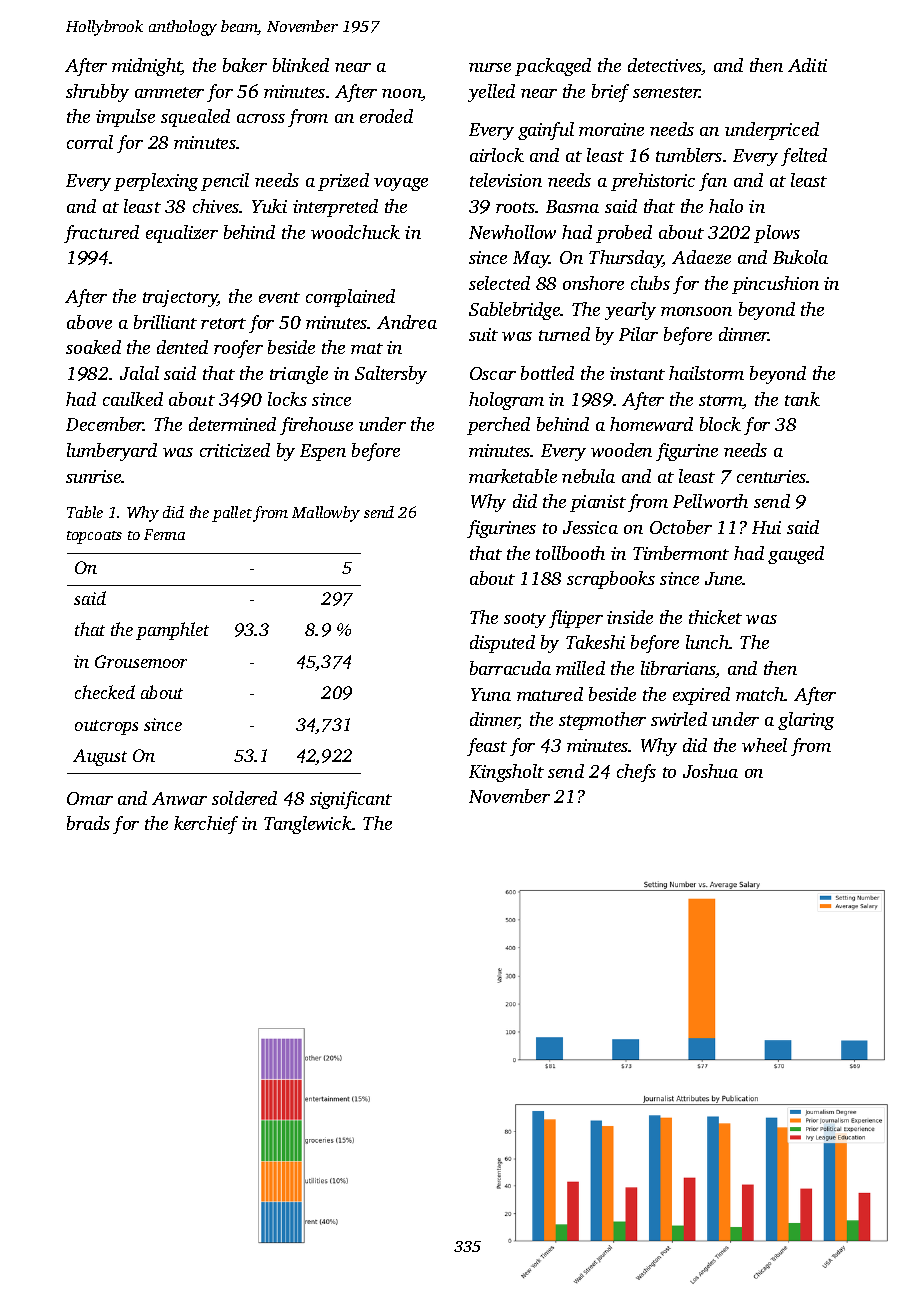 This document has height=1316, width=908. I want to click on Pellworth, so click(710, 501).
